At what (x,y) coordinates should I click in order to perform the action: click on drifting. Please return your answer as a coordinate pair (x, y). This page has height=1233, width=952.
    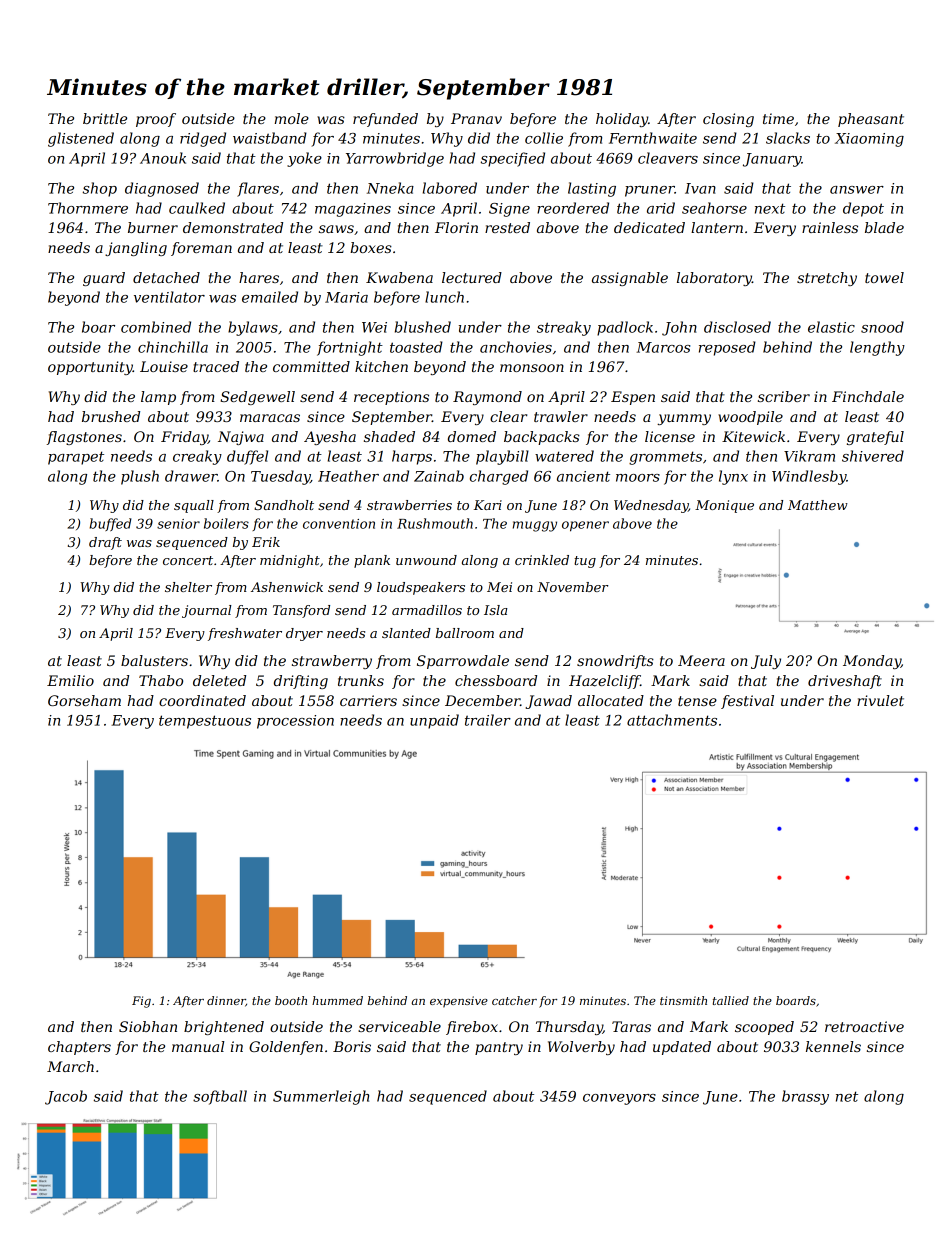
    Looking at the image, I should click on (301, 682).
